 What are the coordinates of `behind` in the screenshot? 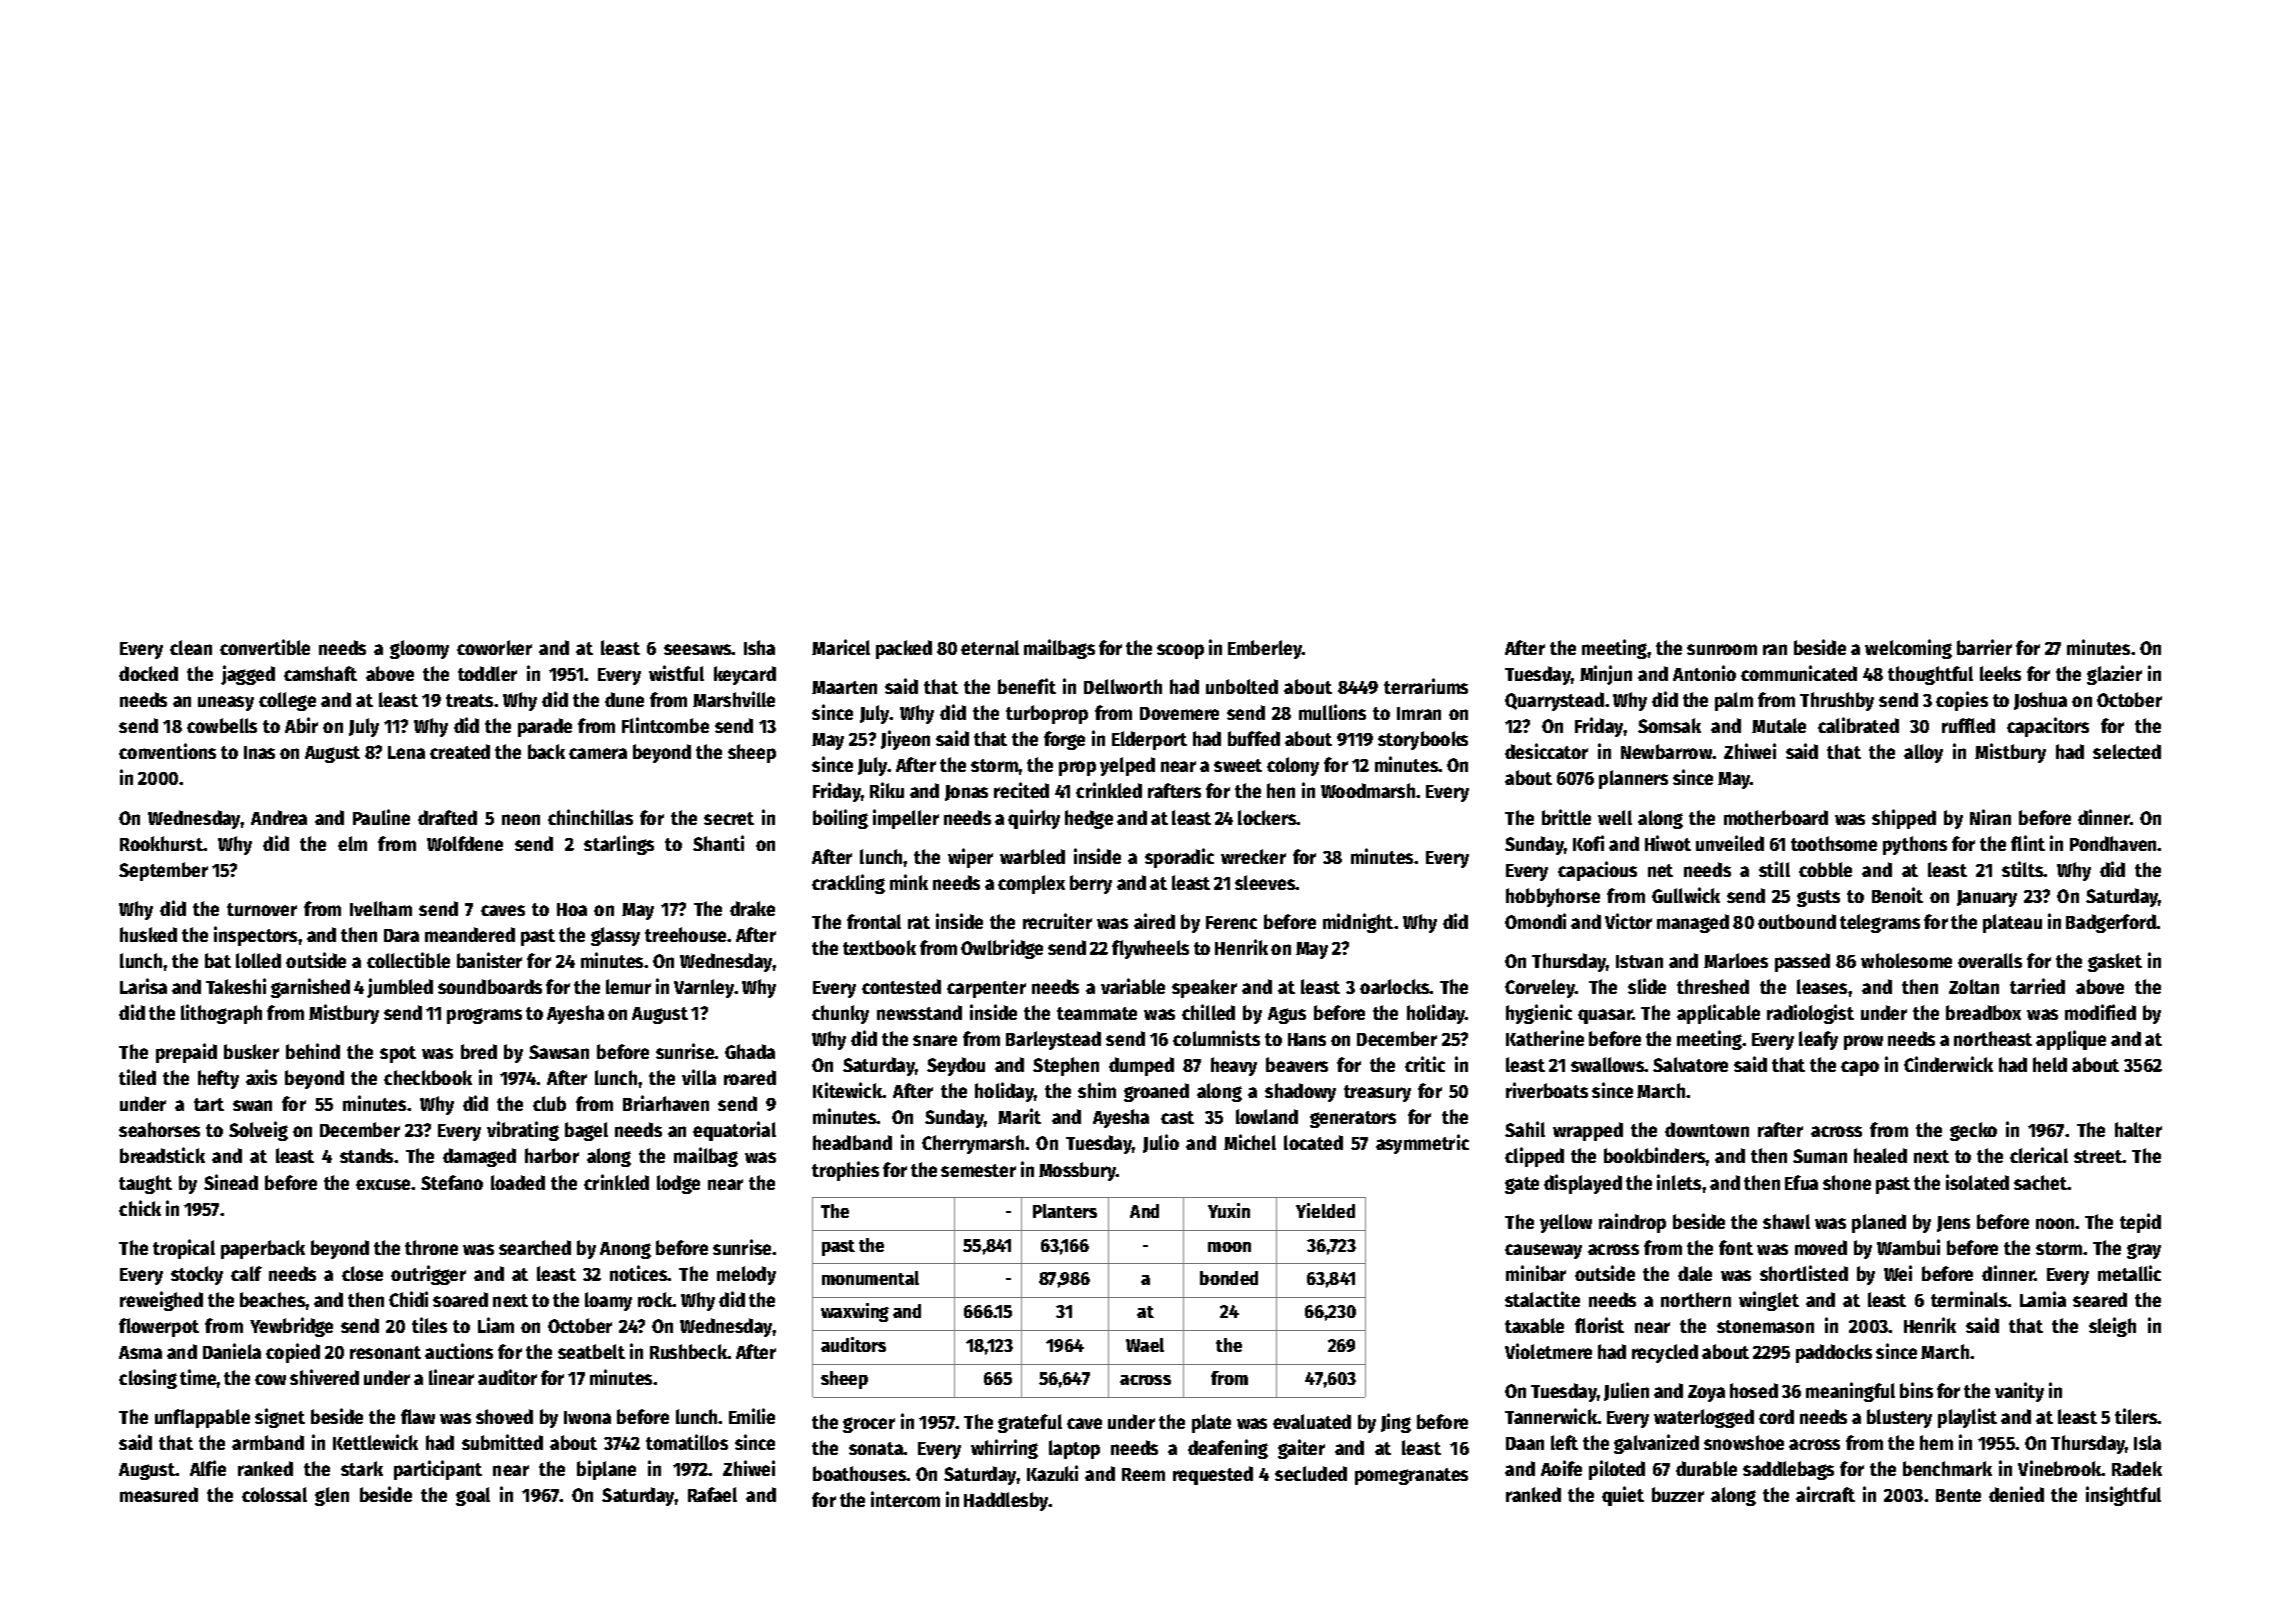 It's located at (313, 1051).
